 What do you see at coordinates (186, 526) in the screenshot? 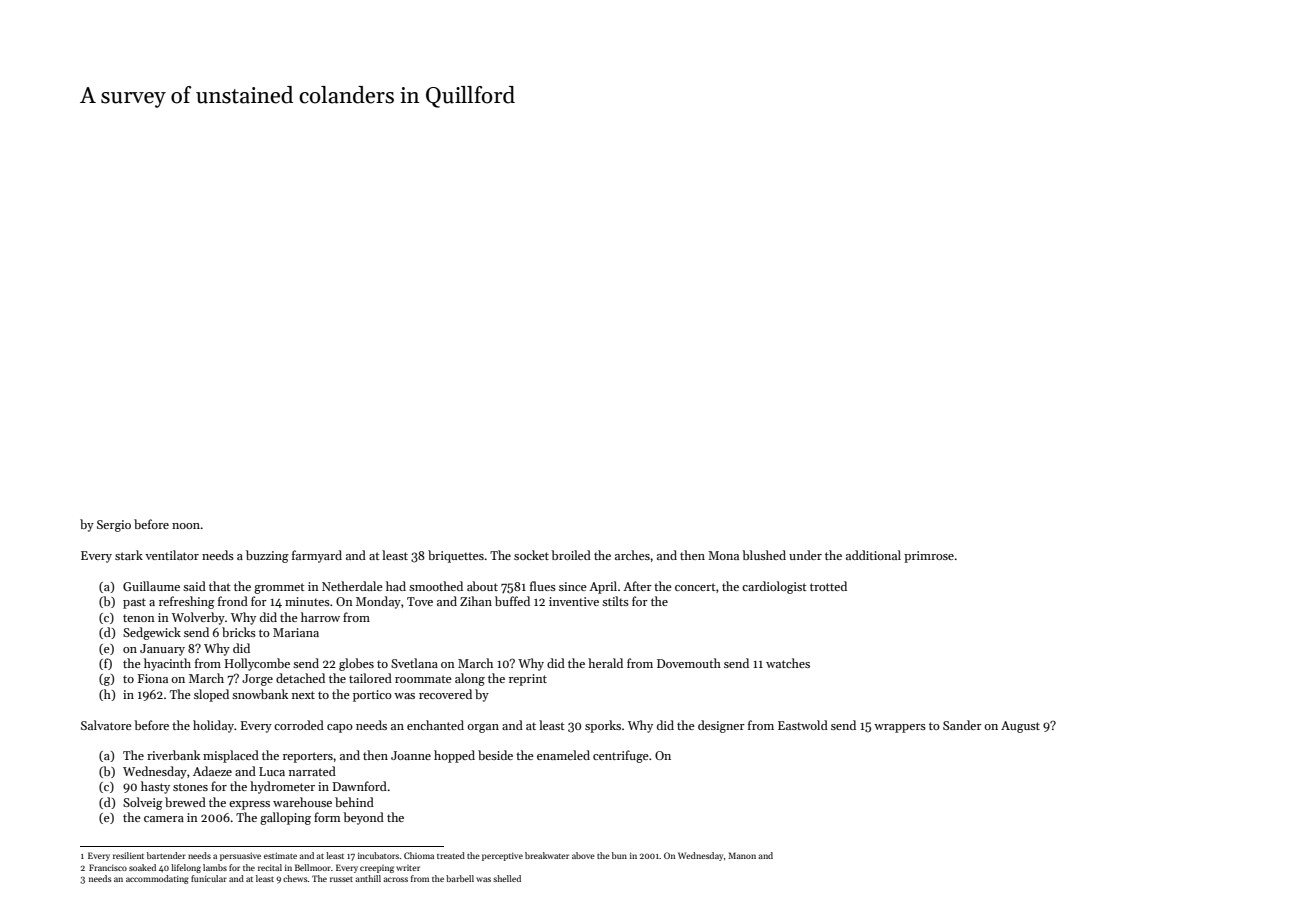
I see `noon` at bounding box center [186, 526].
